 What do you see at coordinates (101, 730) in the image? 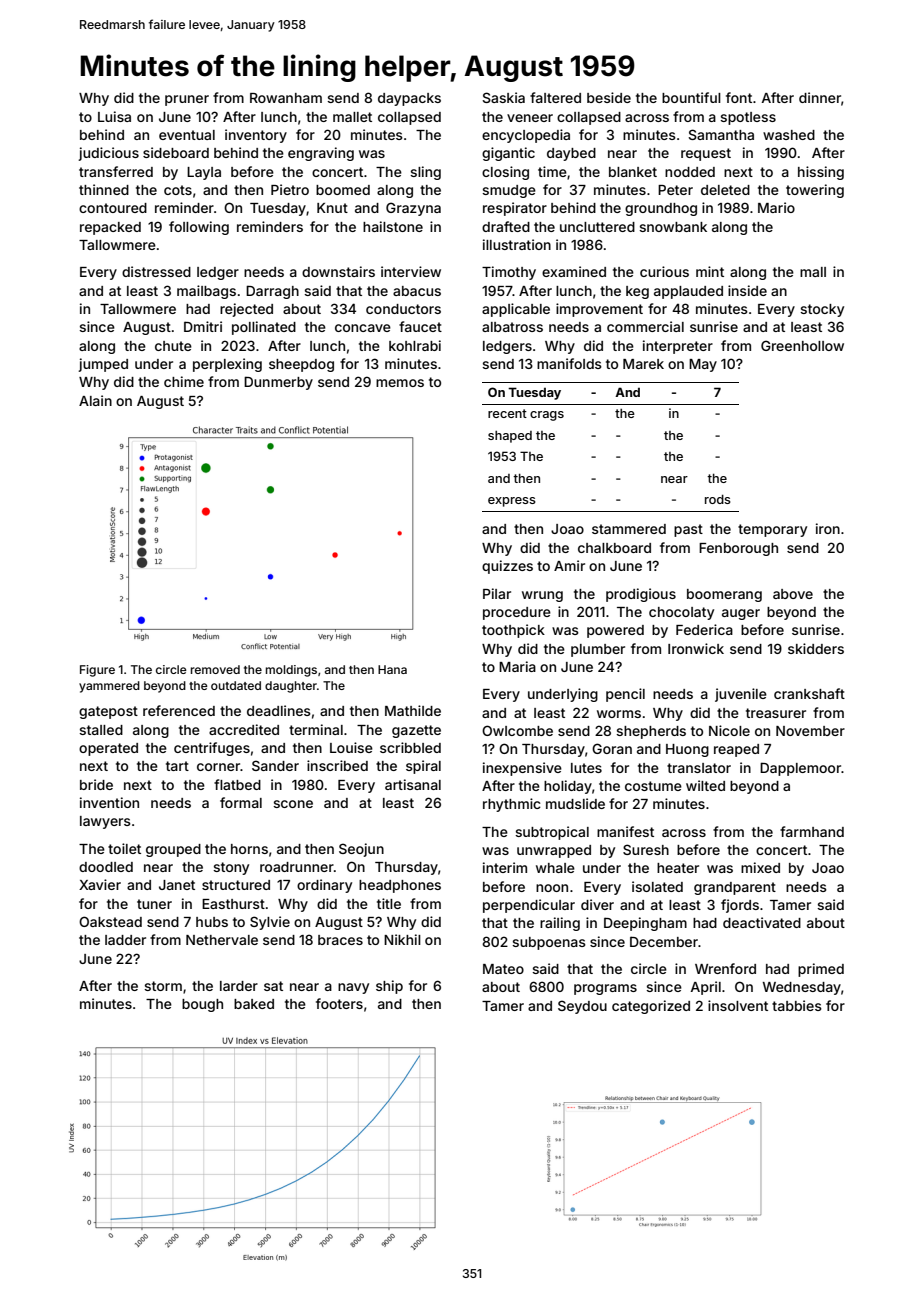
I see `stalled` at bounding box center [101, 730].
